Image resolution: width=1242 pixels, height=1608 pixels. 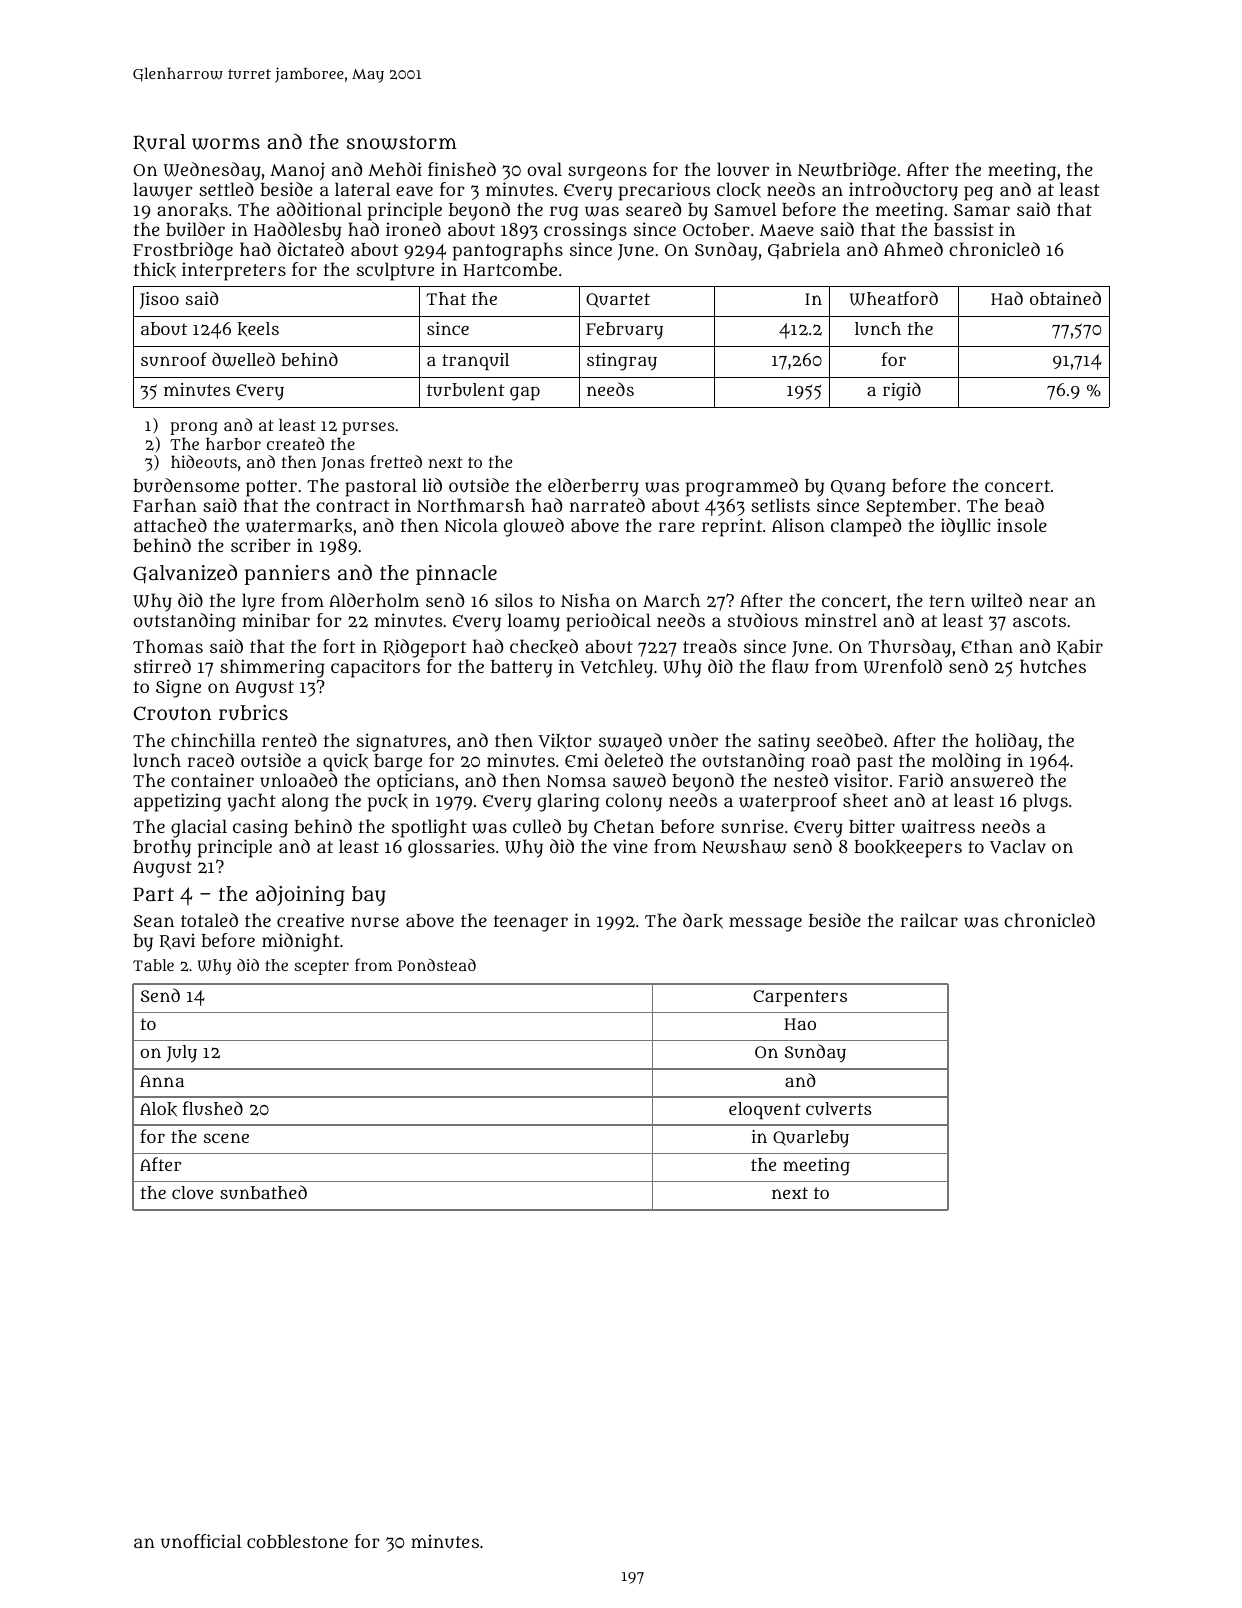 What do you see at coordinates (531, 923) in the image?
I see `teenager` at bounding box center [531, 923].
